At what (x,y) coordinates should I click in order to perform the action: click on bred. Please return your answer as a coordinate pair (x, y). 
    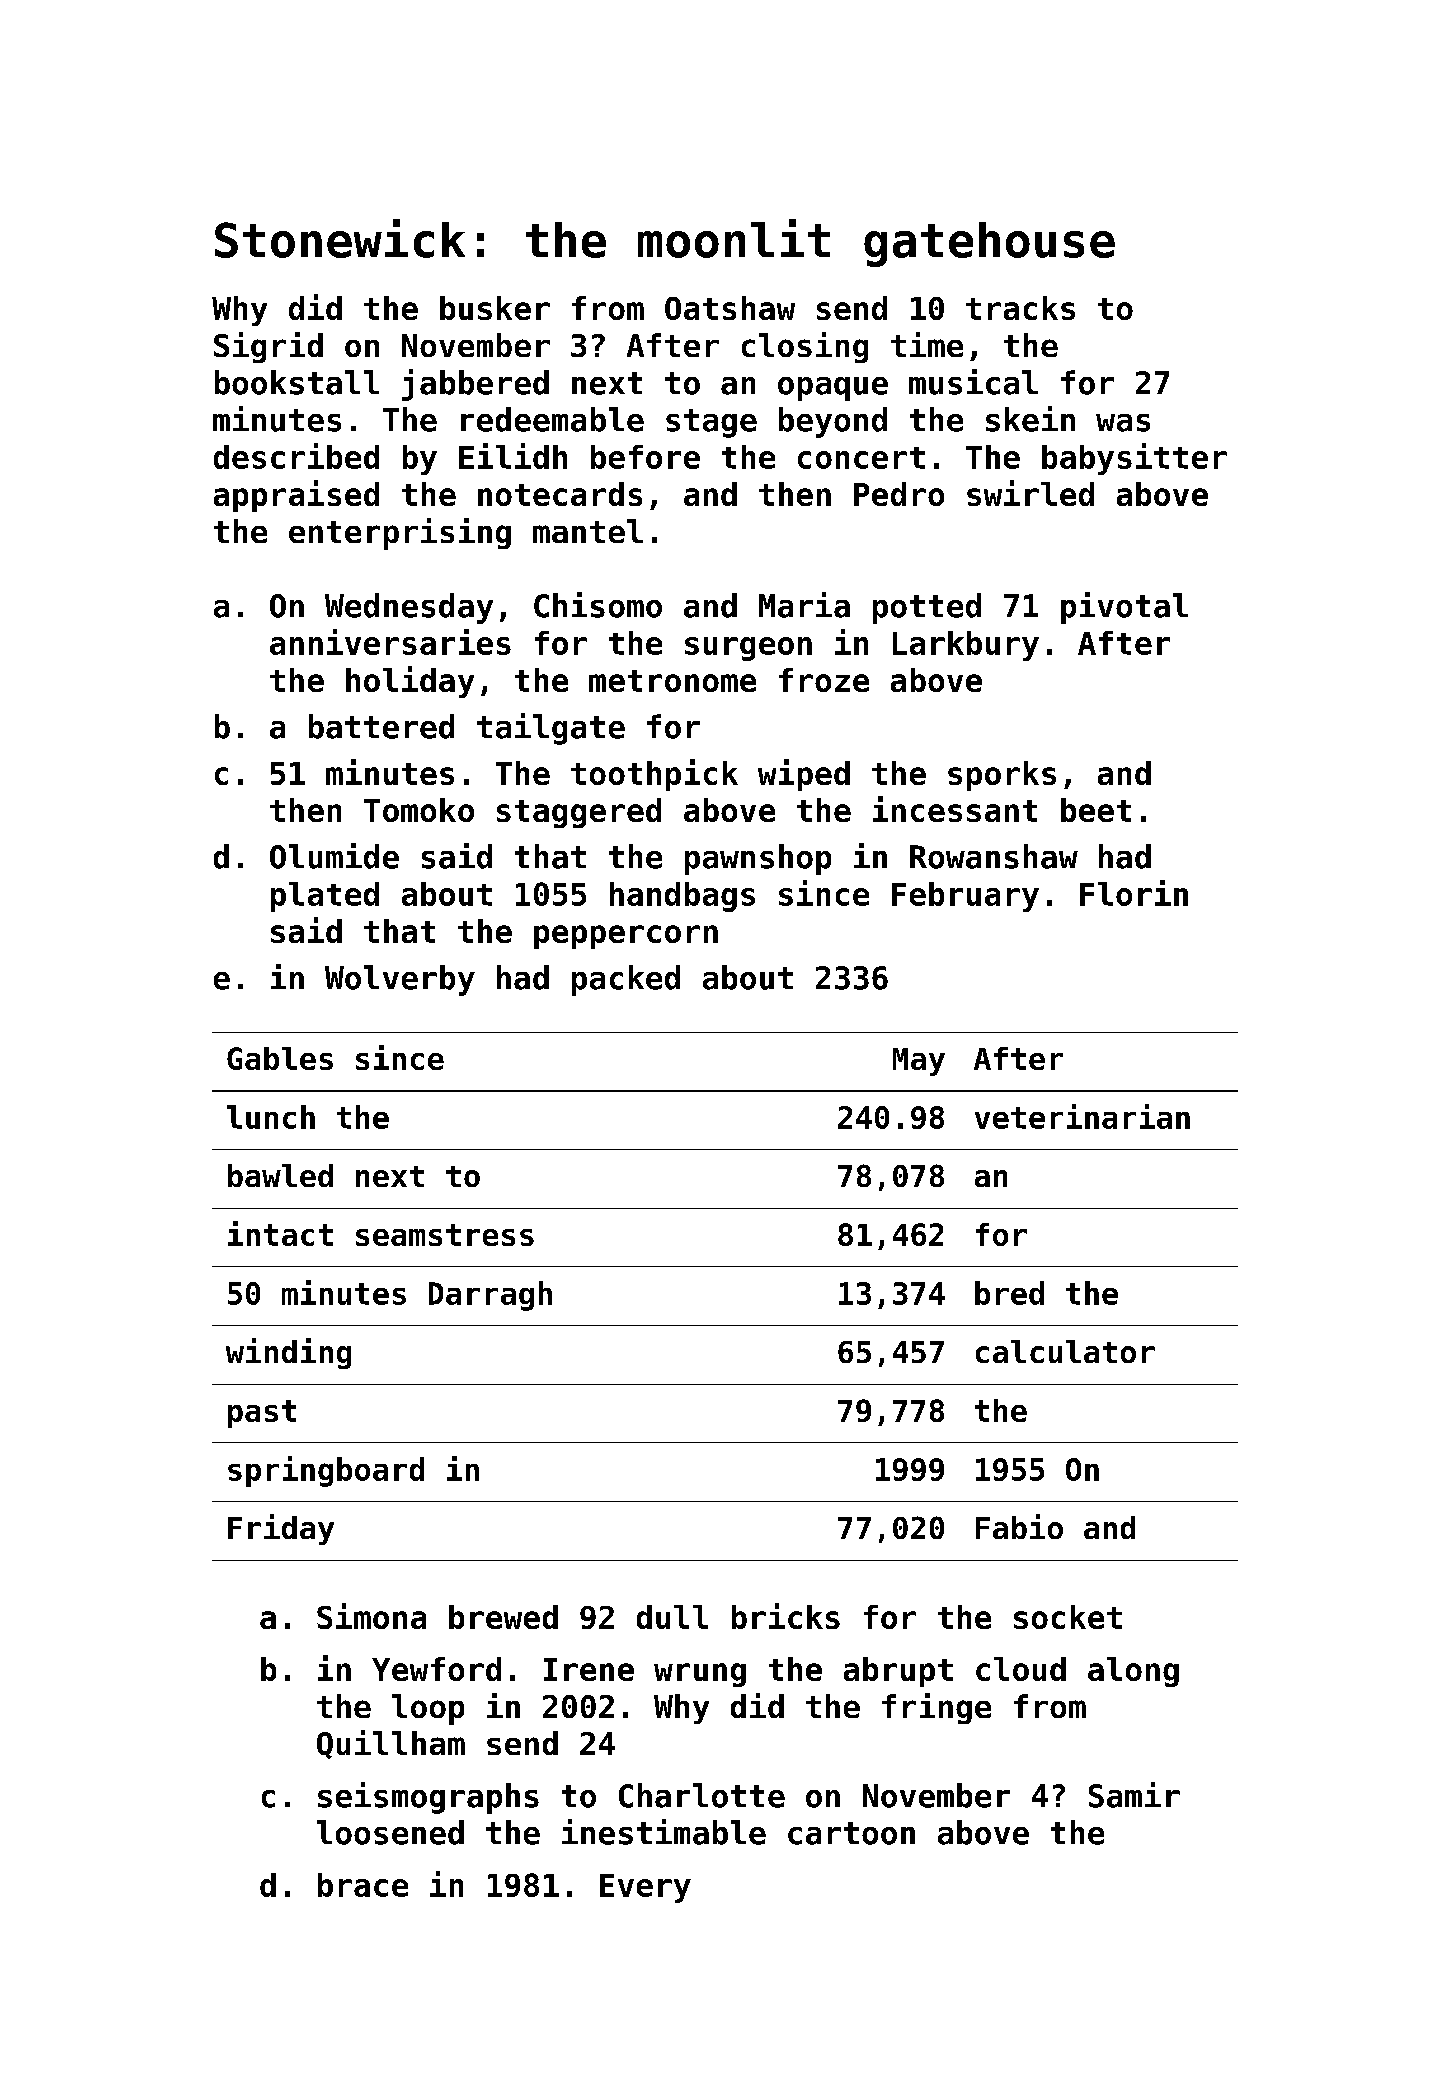
    Looking at the image, I should click on (1009, 1293).
